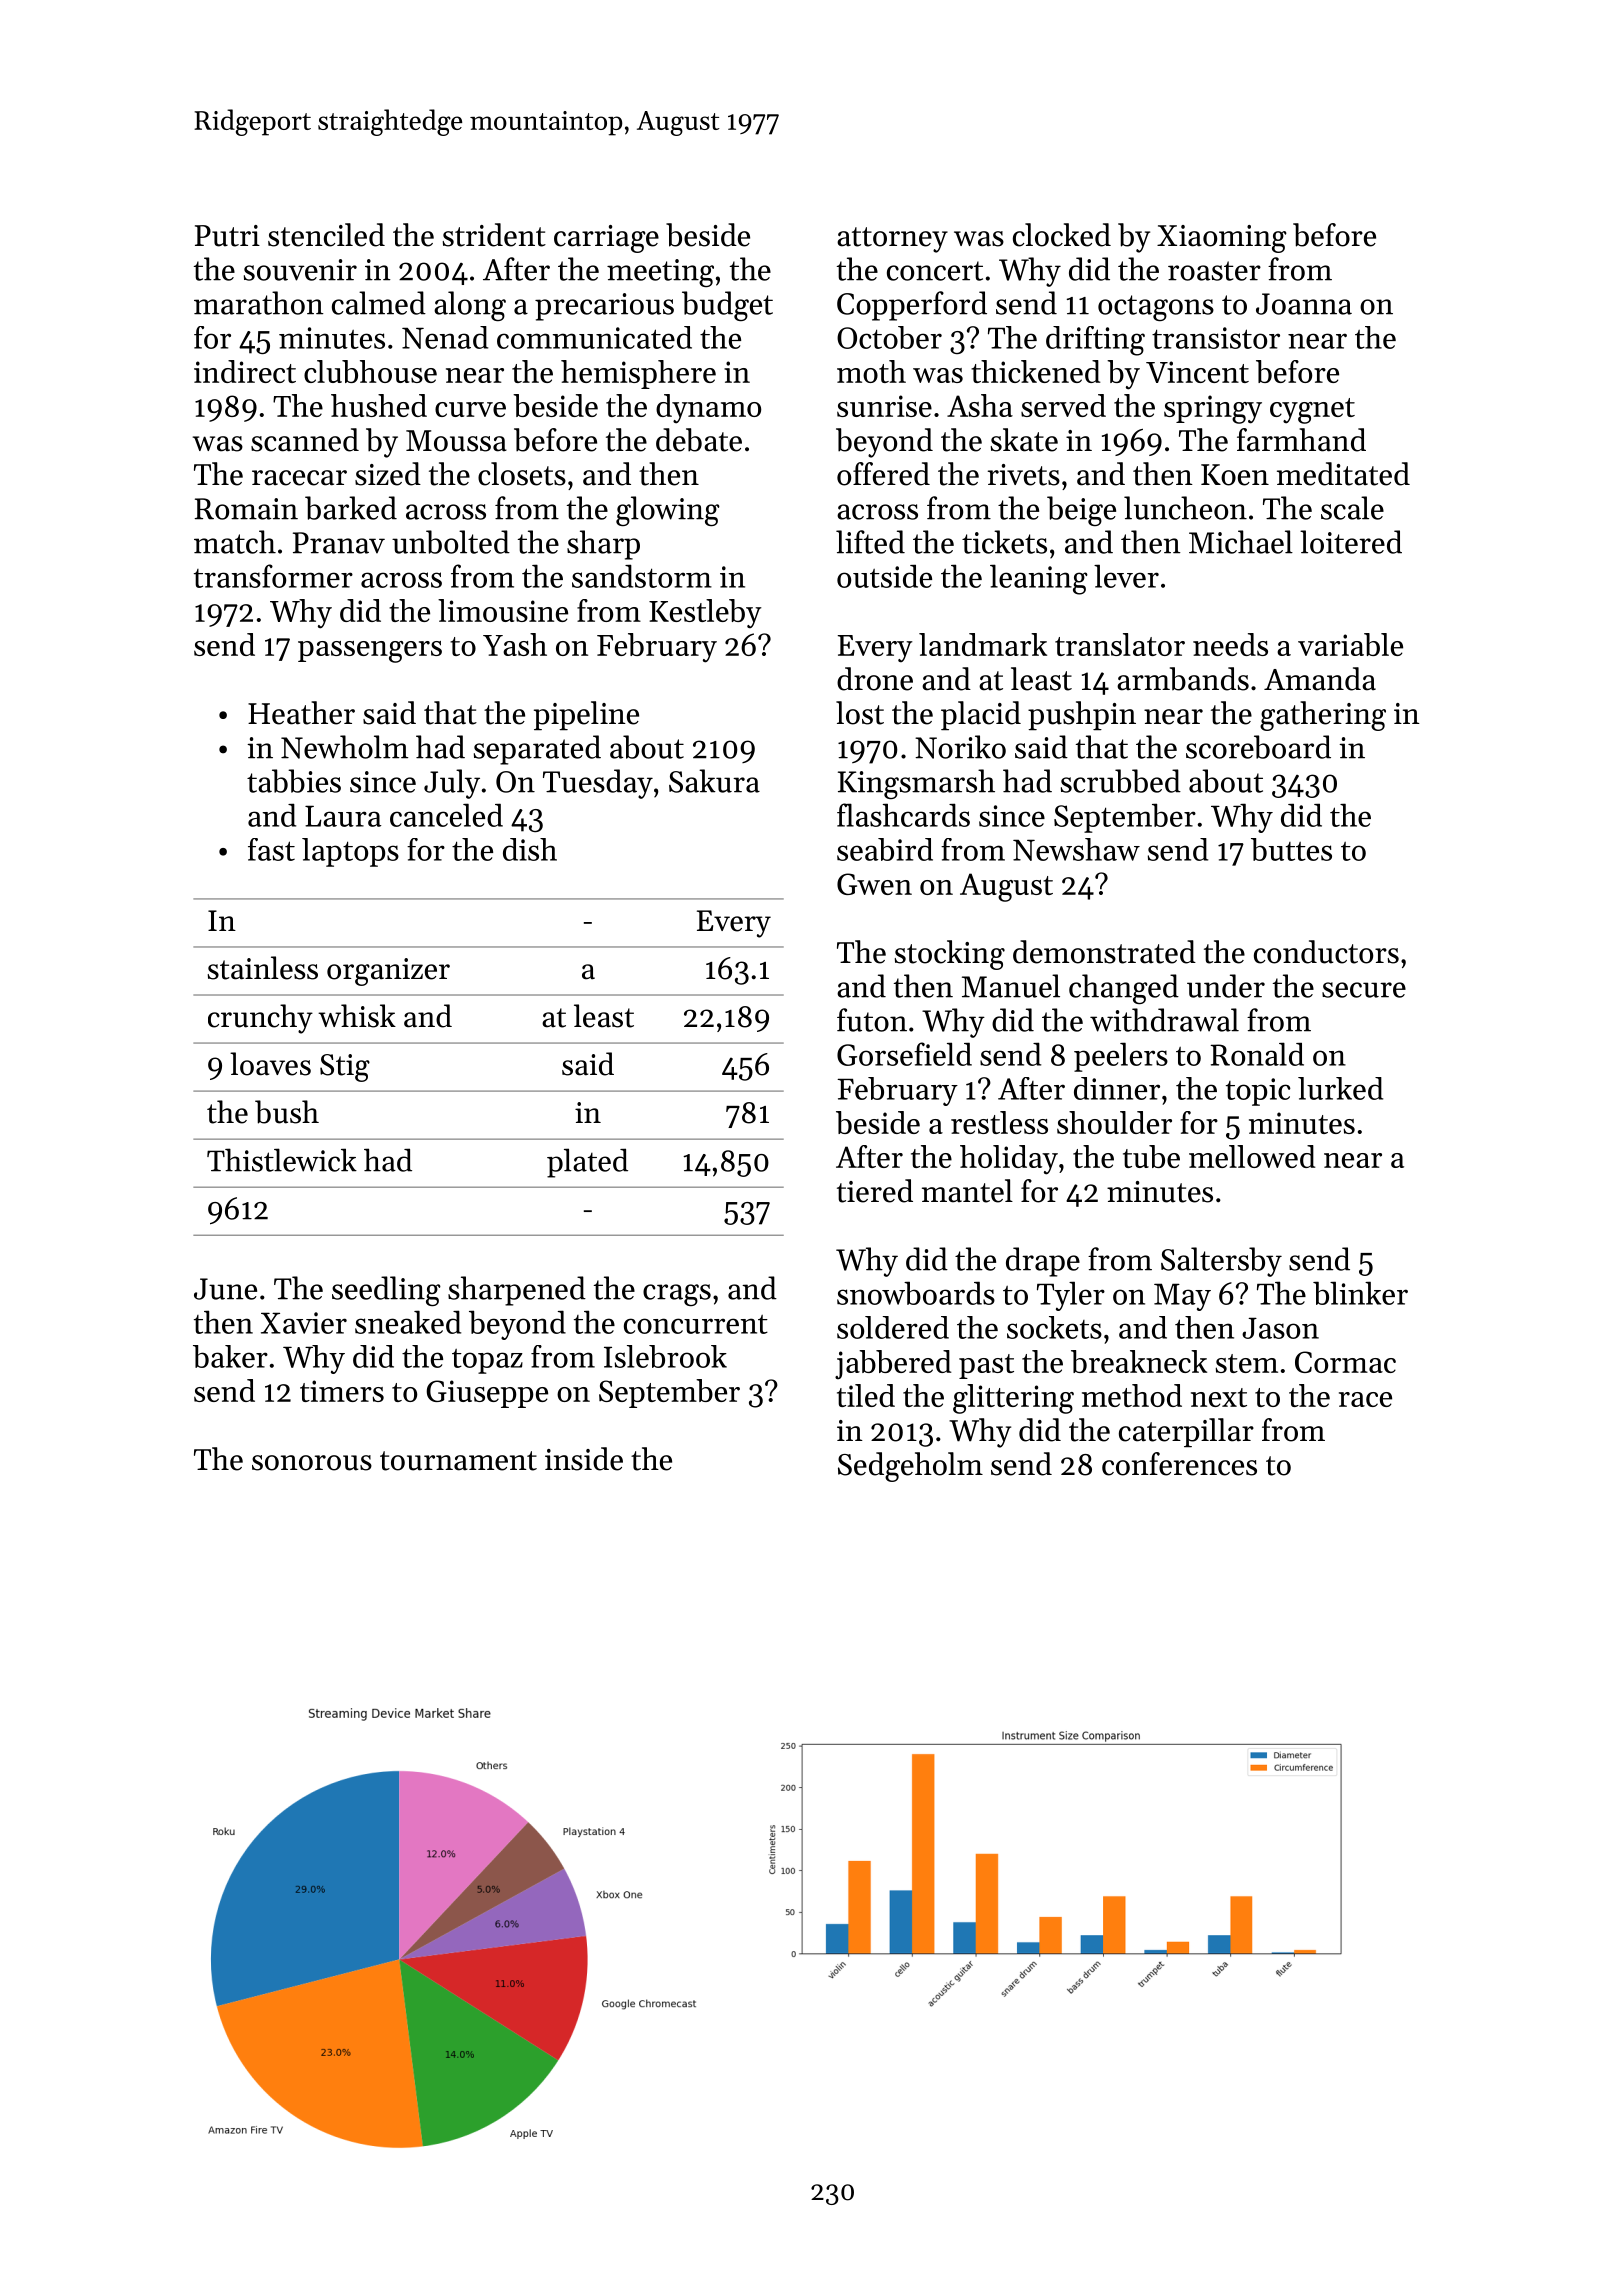 This page has height=2292, width=1620. I want to click on scrubbed, so click(1121, 781).
